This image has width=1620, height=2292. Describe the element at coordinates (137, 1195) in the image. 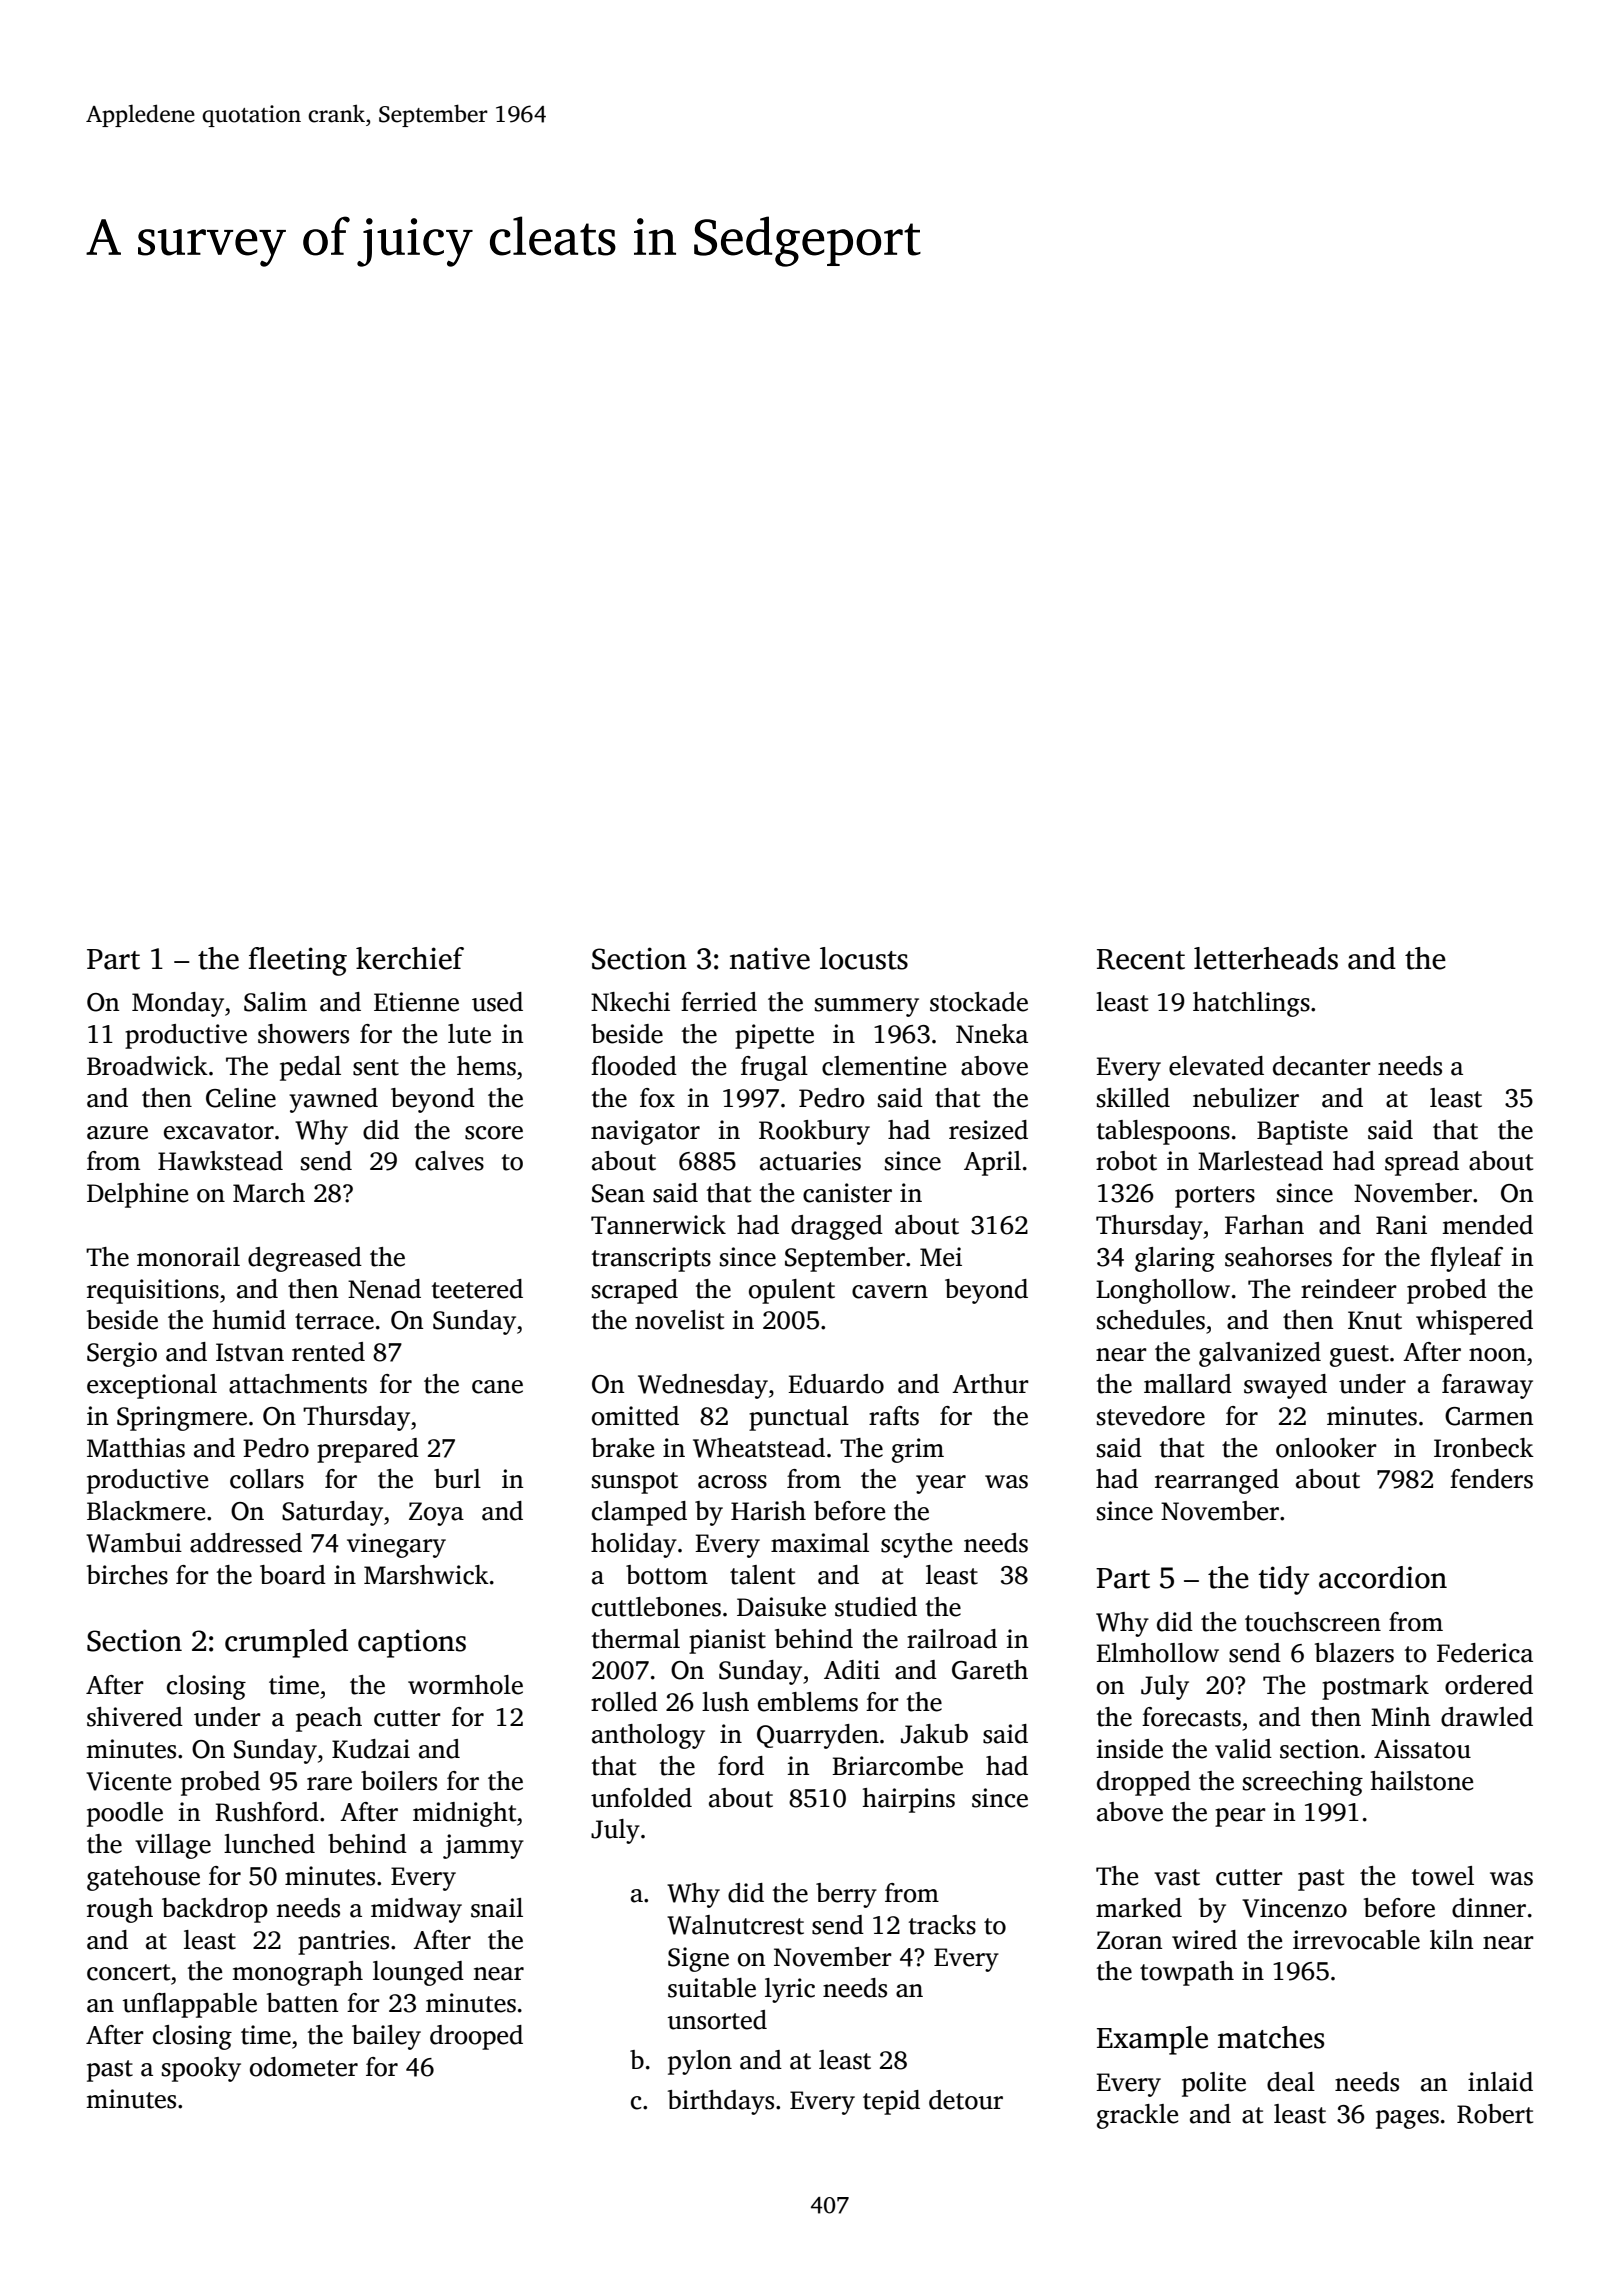

I see `Delphine` at that location.
